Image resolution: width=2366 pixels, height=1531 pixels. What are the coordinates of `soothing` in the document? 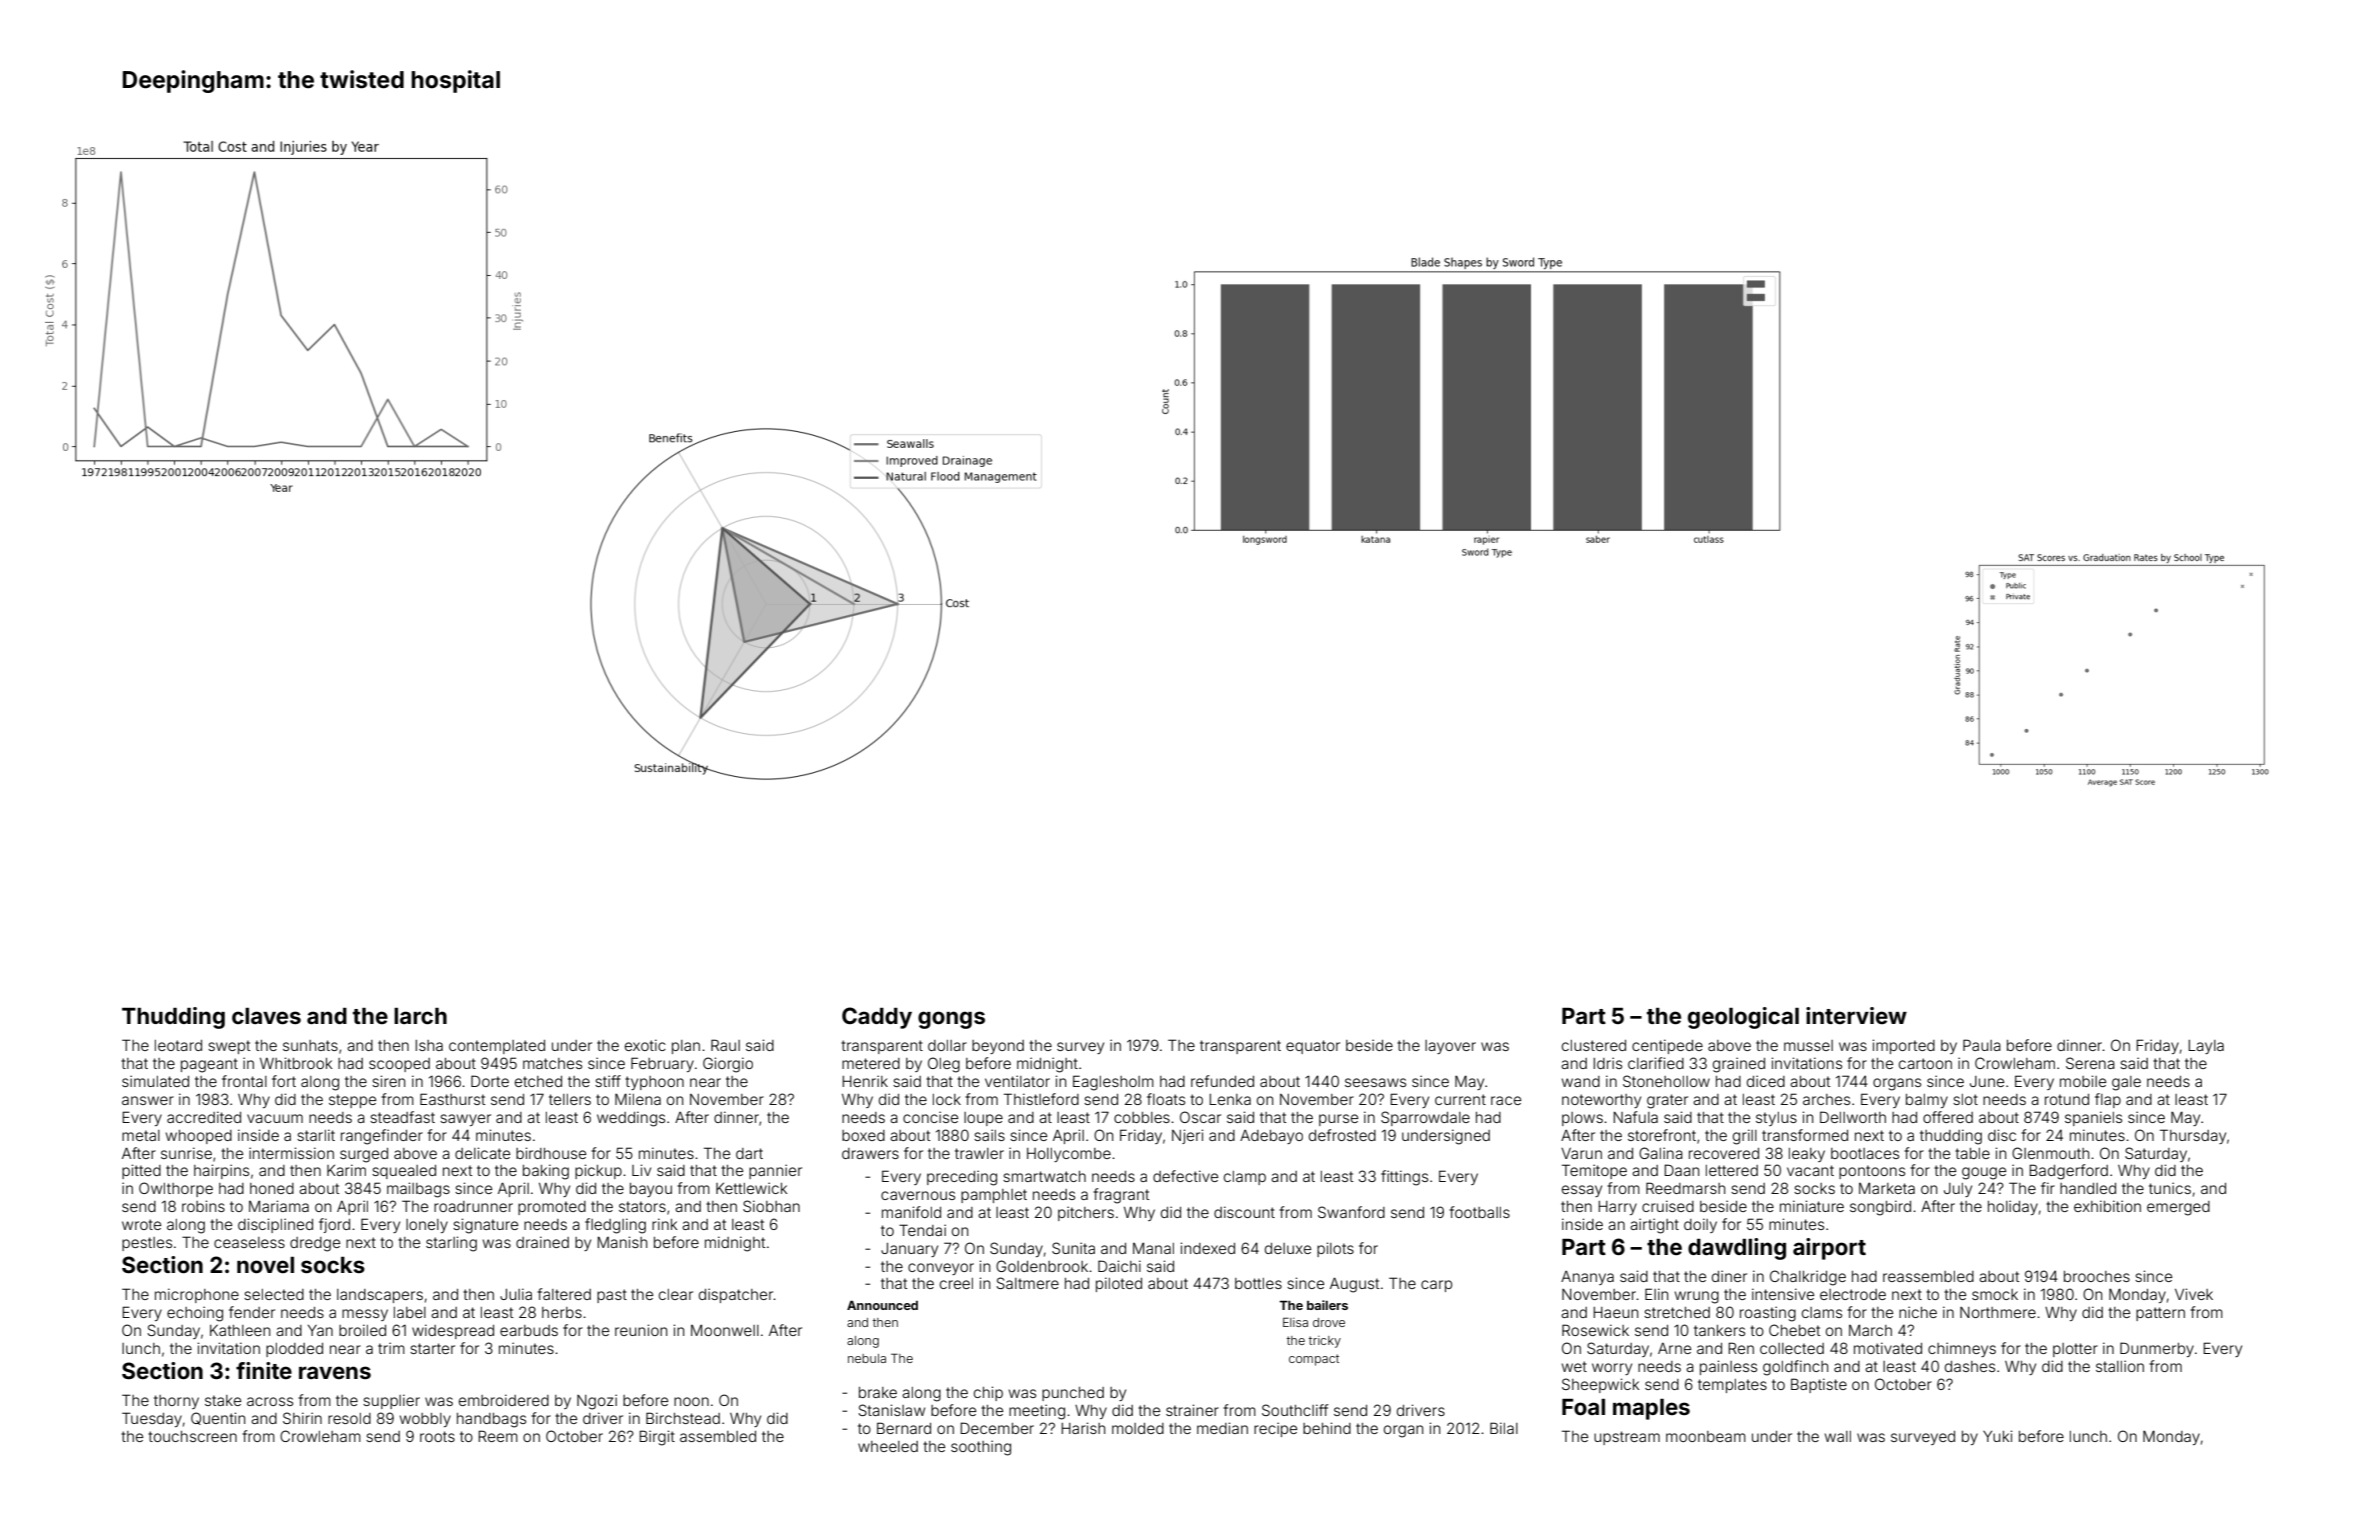 It's located at (981, 1448).
